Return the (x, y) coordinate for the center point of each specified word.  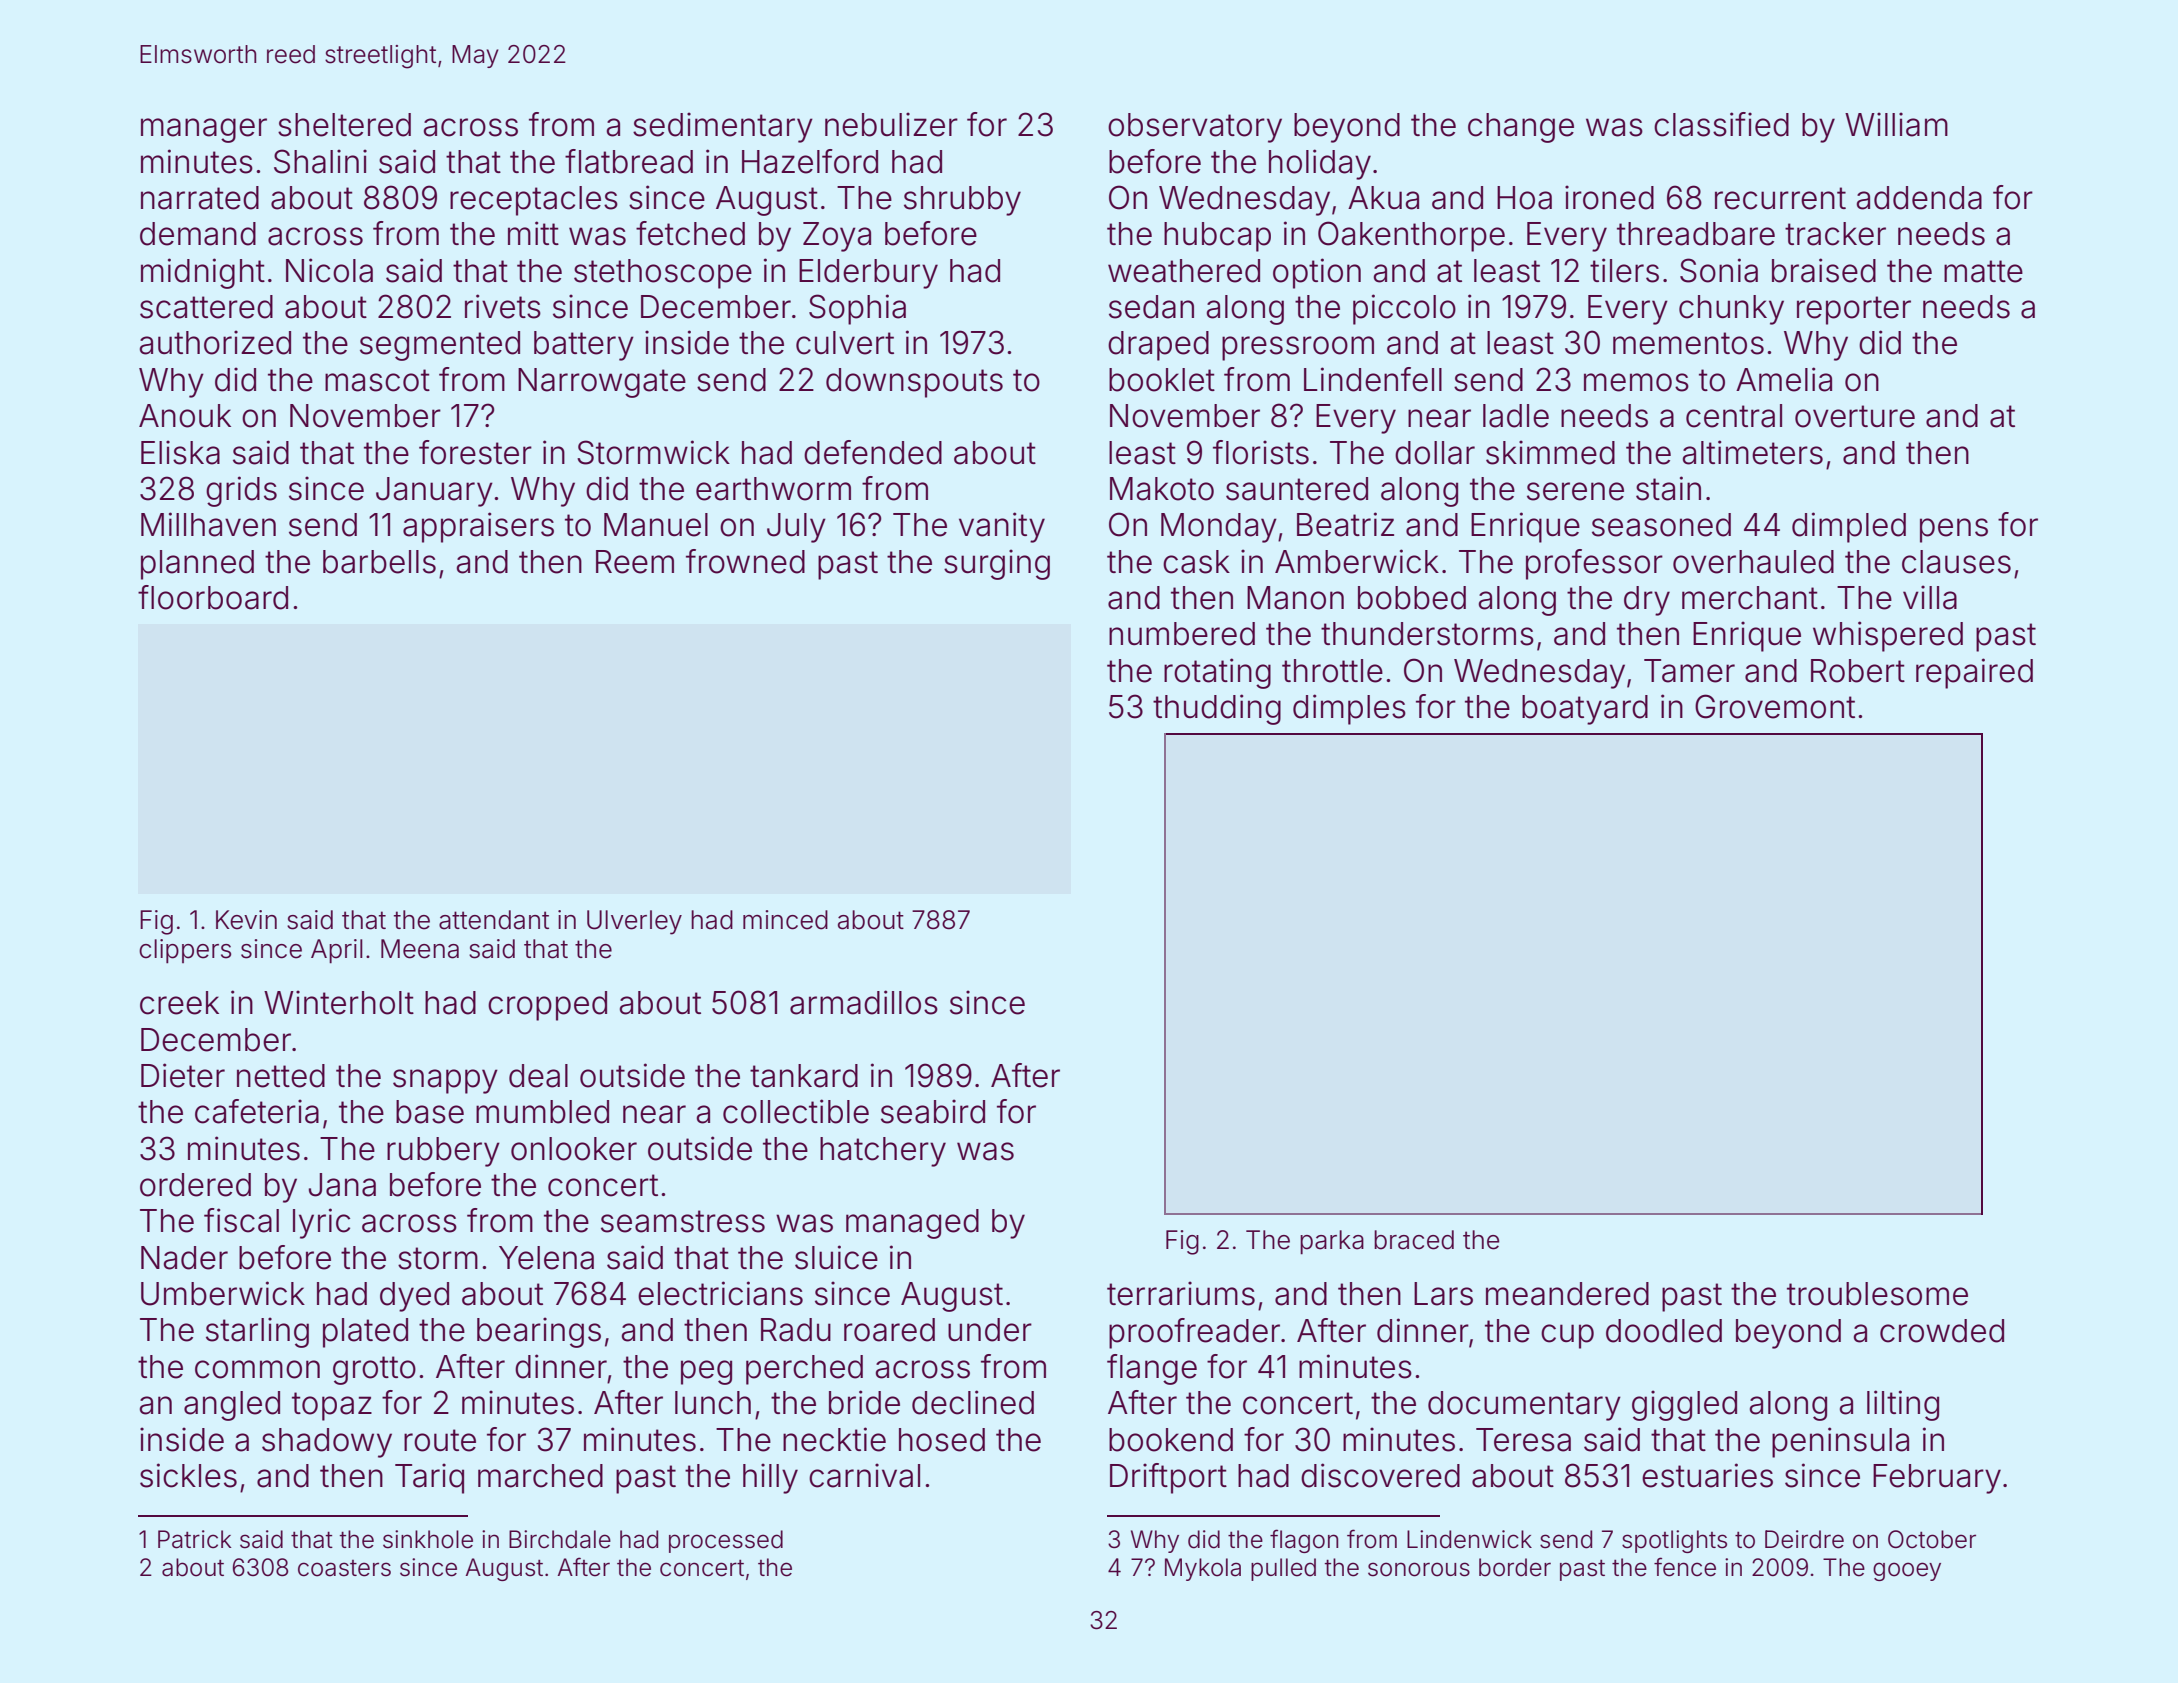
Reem (635, 562)
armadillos (864, 1002)
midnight (203, 273)
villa (1930, 597)
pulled (1283, 1569)
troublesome (1877, 1294)
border (1515, 1567)
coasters (344, 1568)
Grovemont (1775, 706)
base (430, 1112)
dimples (1349, 709)
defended (873, 452)
